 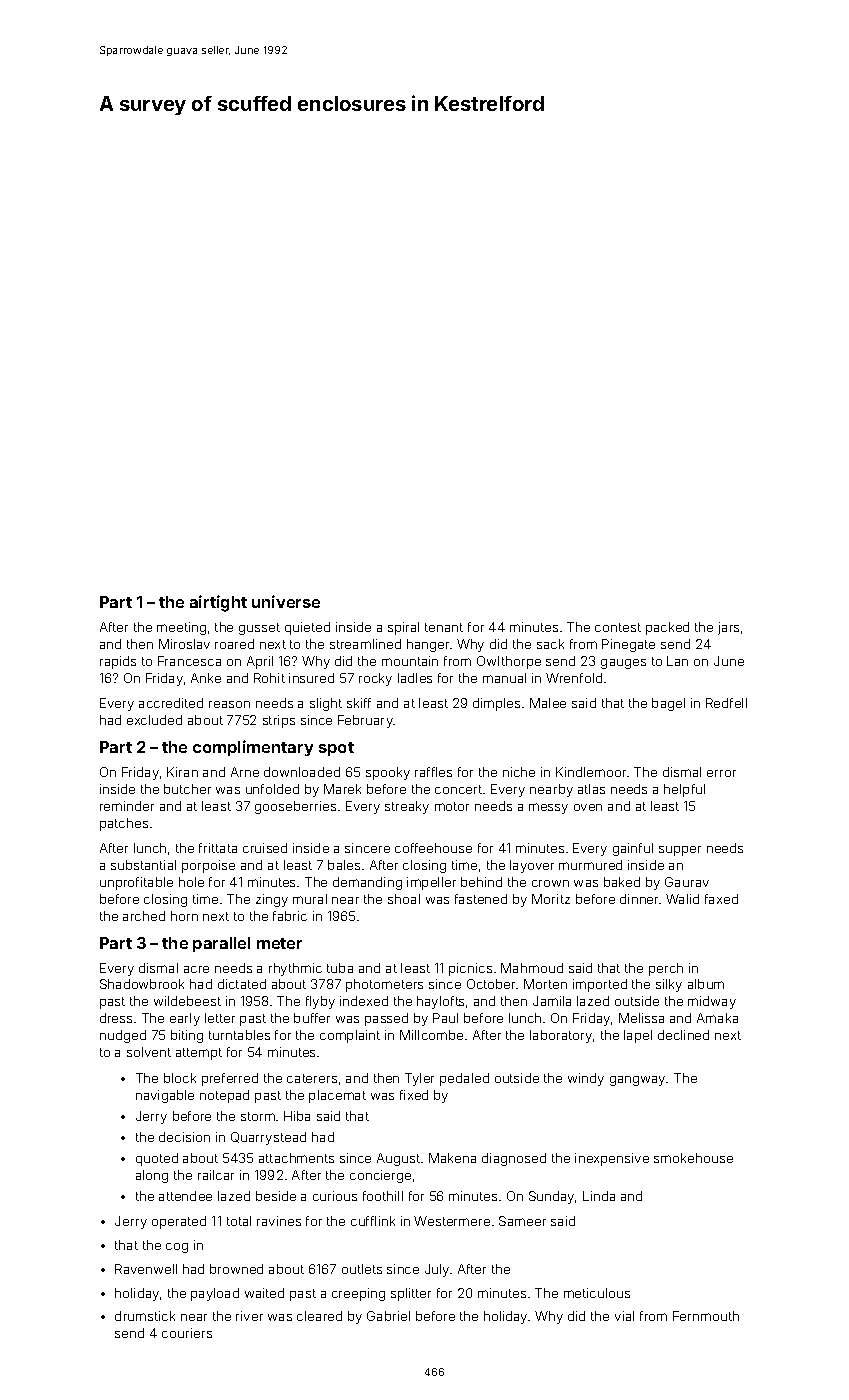 What do you see at coordinates (118, 662) in the page?
I see `rapids` at bounding box center [118, 662].
